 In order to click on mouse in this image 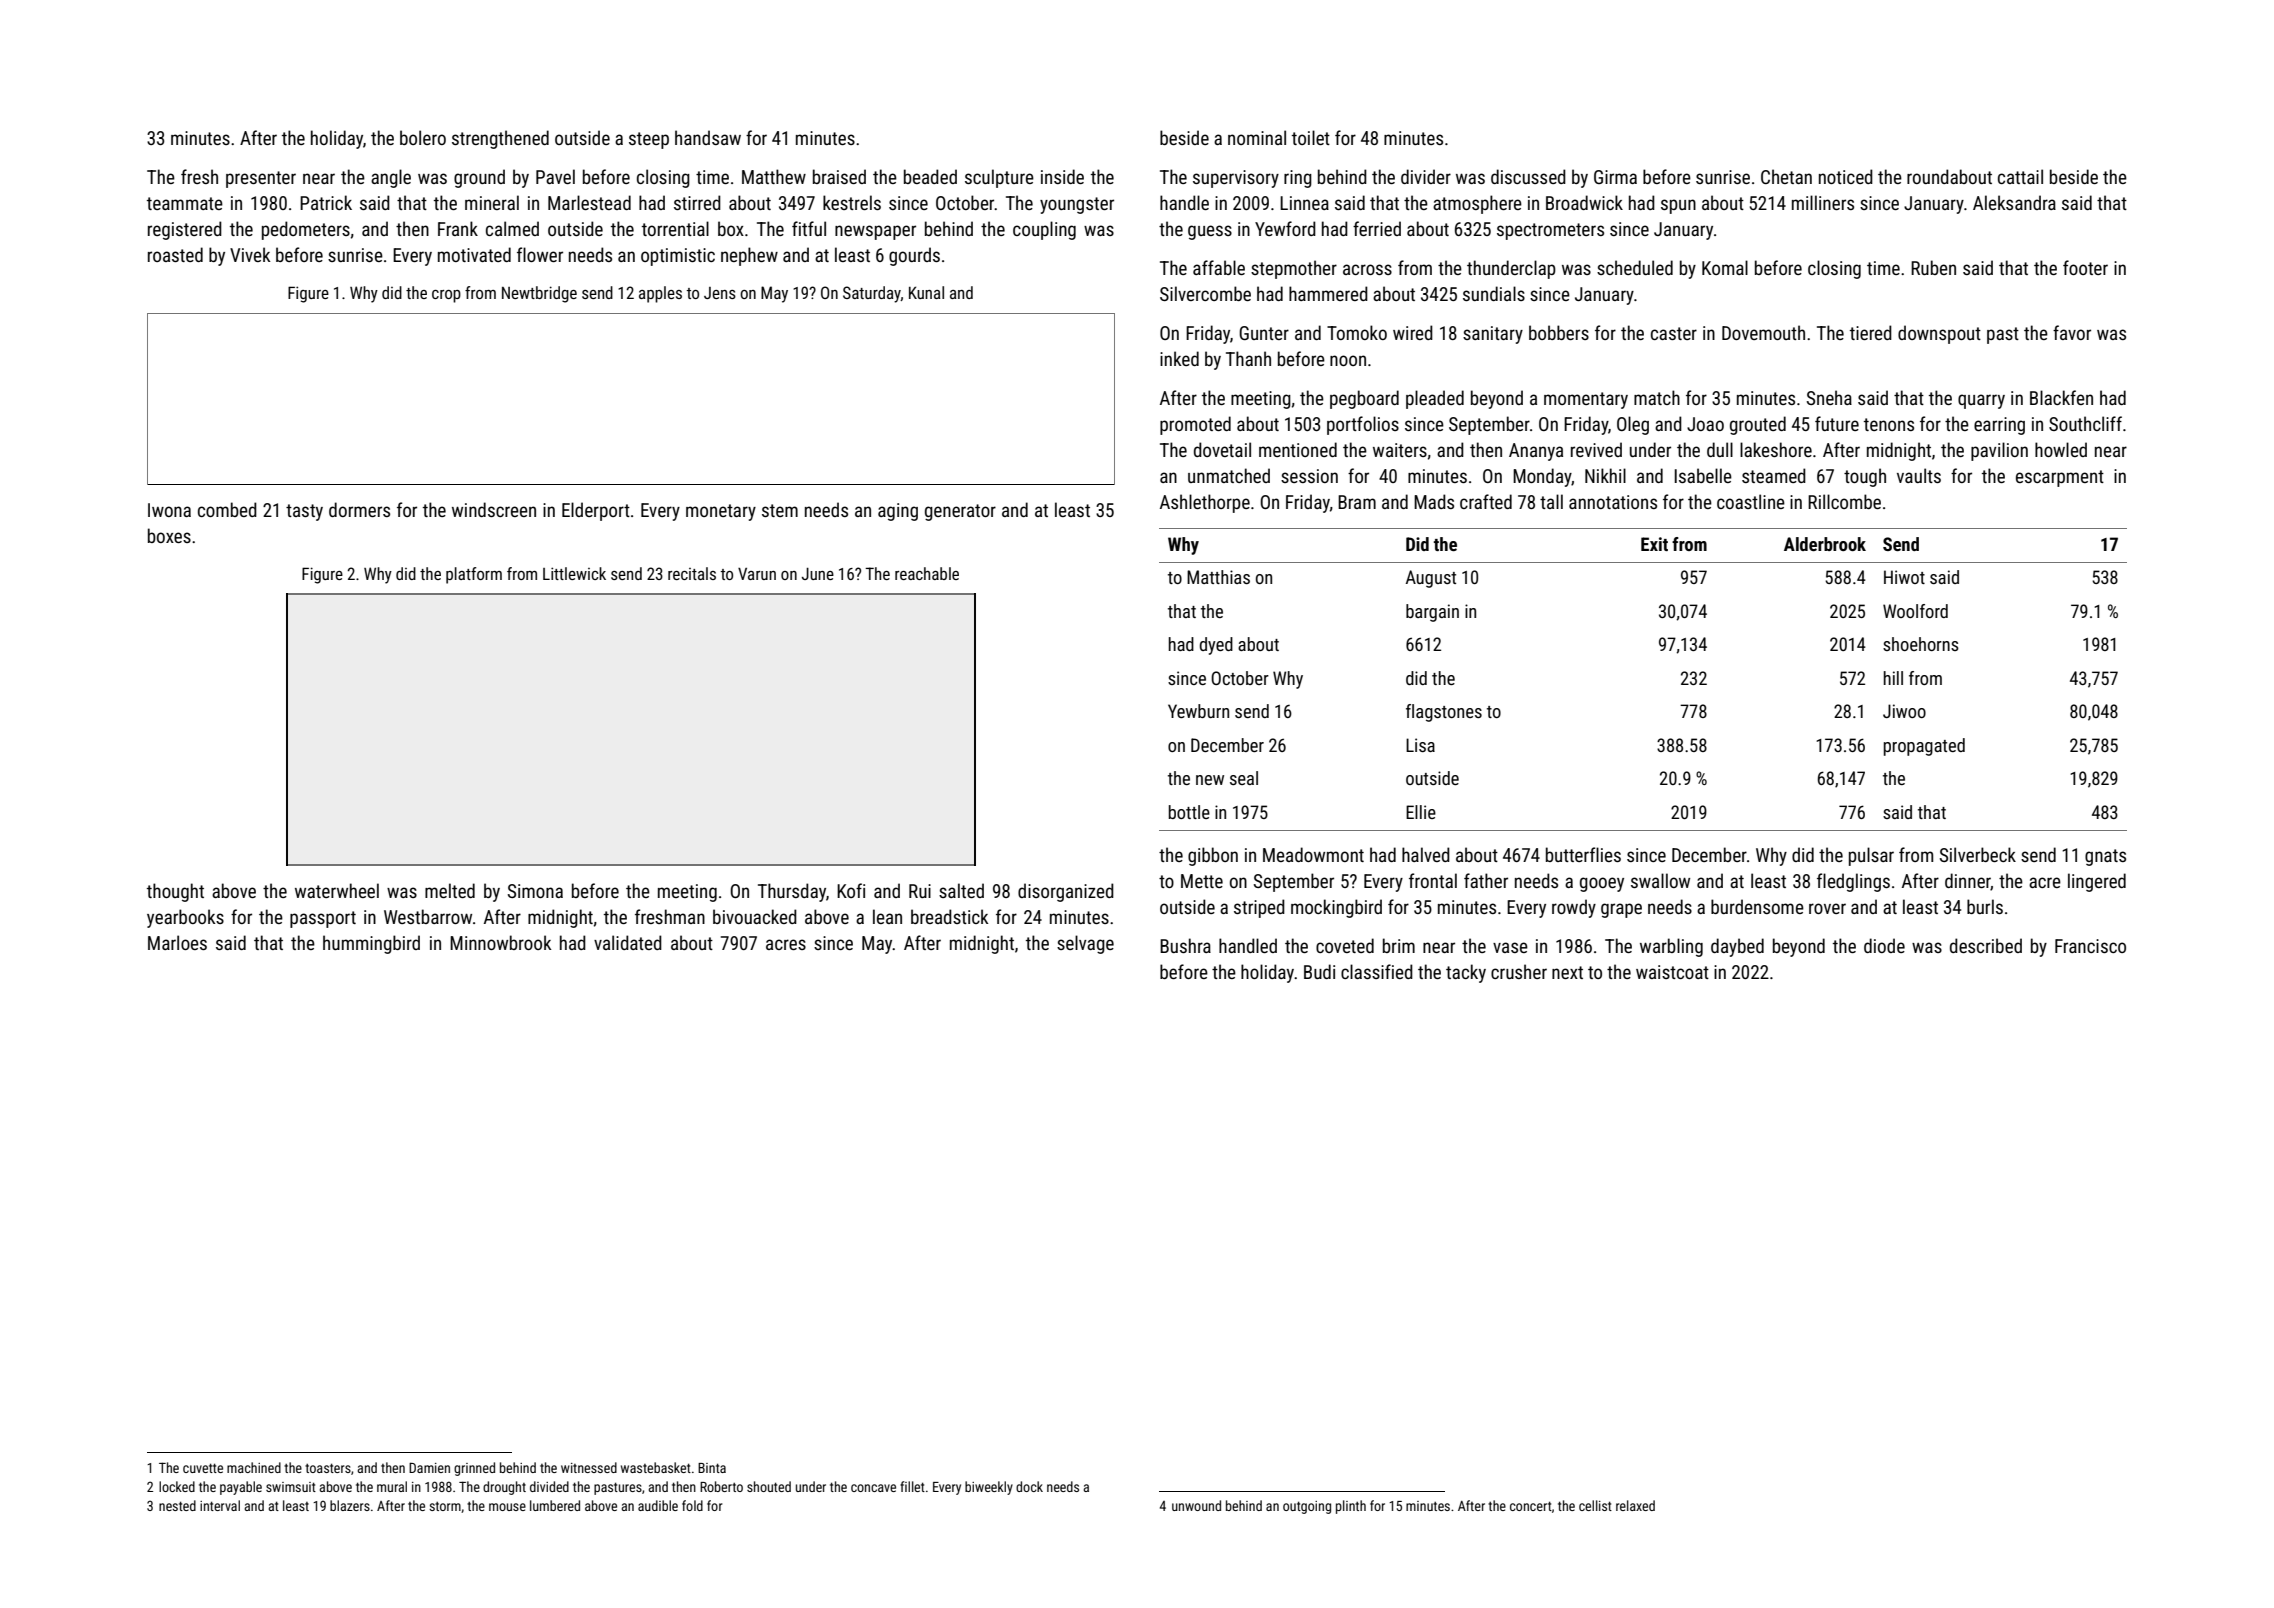, I will do `click(507, 1507)`.
